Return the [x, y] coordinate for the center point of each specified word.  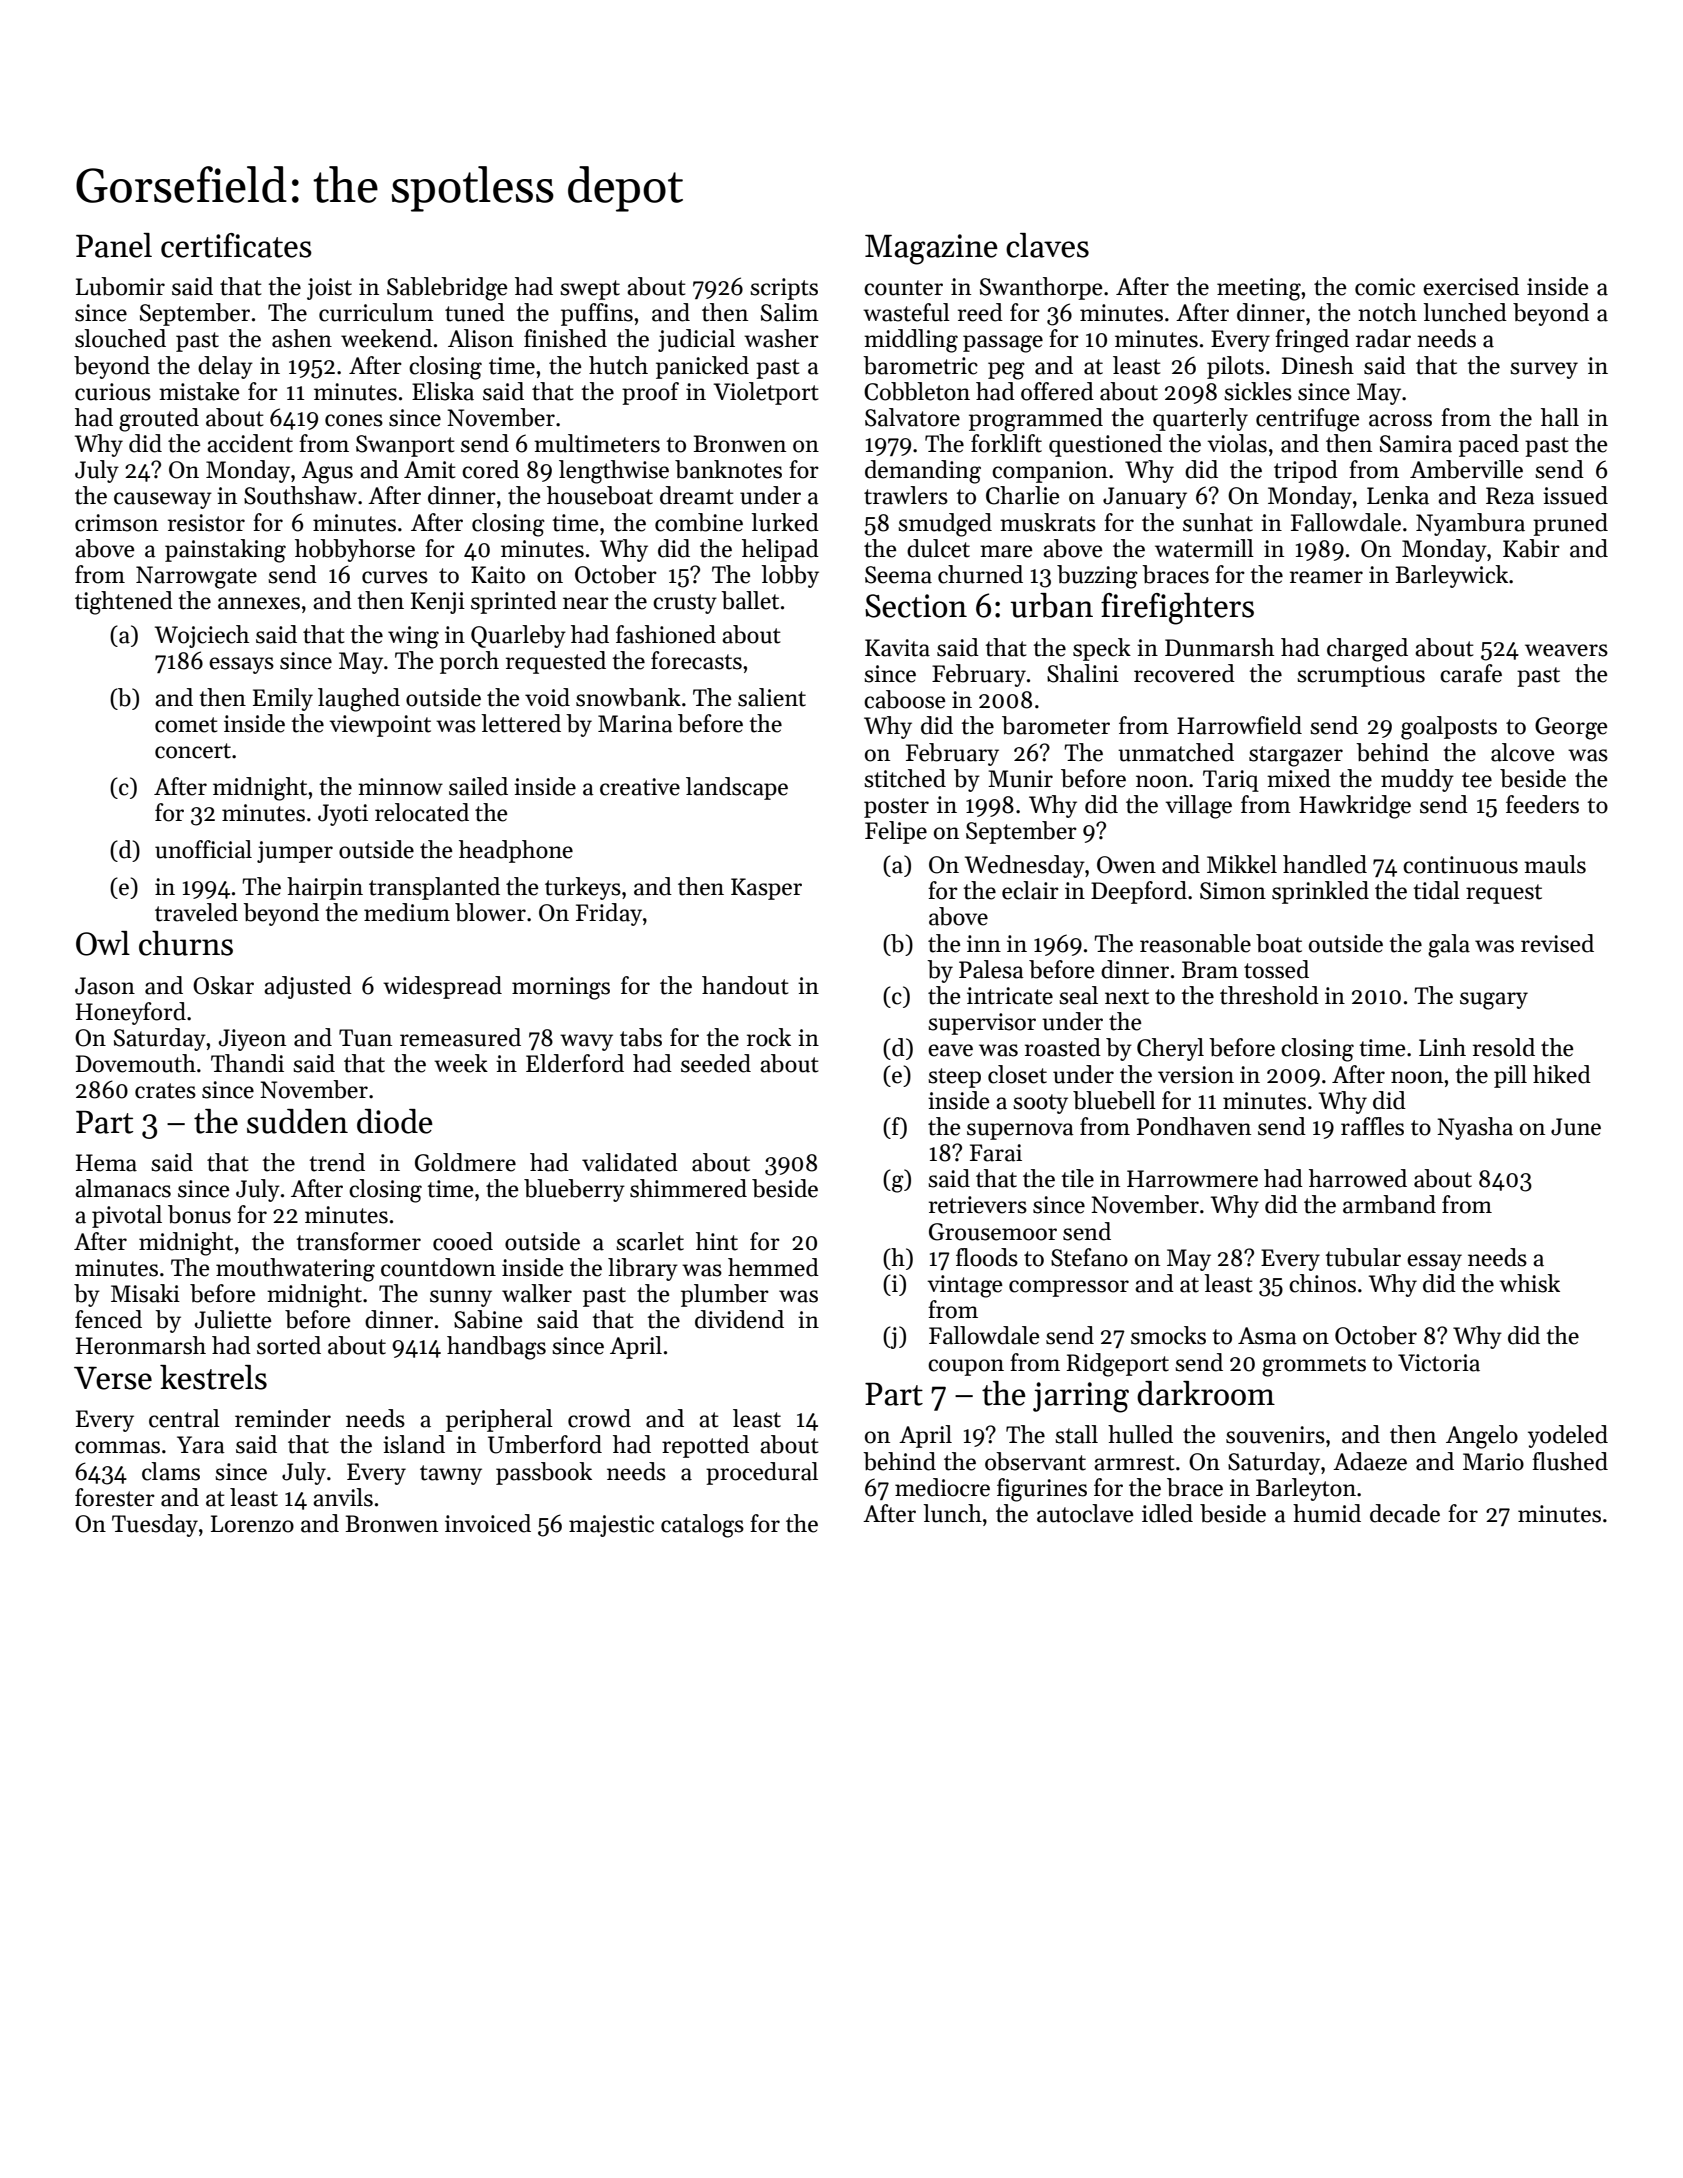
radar [1383, 338]
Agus [327, 472]
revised [1557, 943]
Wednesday [1024, 866]
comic [1385, 287]
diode [395, 1121]
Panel [114, 245]
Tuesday [155, 1525]
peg [1006, 371]
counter [903, 288]
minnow [400, 787]
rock [769, 1037]
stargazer [1296, 756]
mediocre [942, 1487]
